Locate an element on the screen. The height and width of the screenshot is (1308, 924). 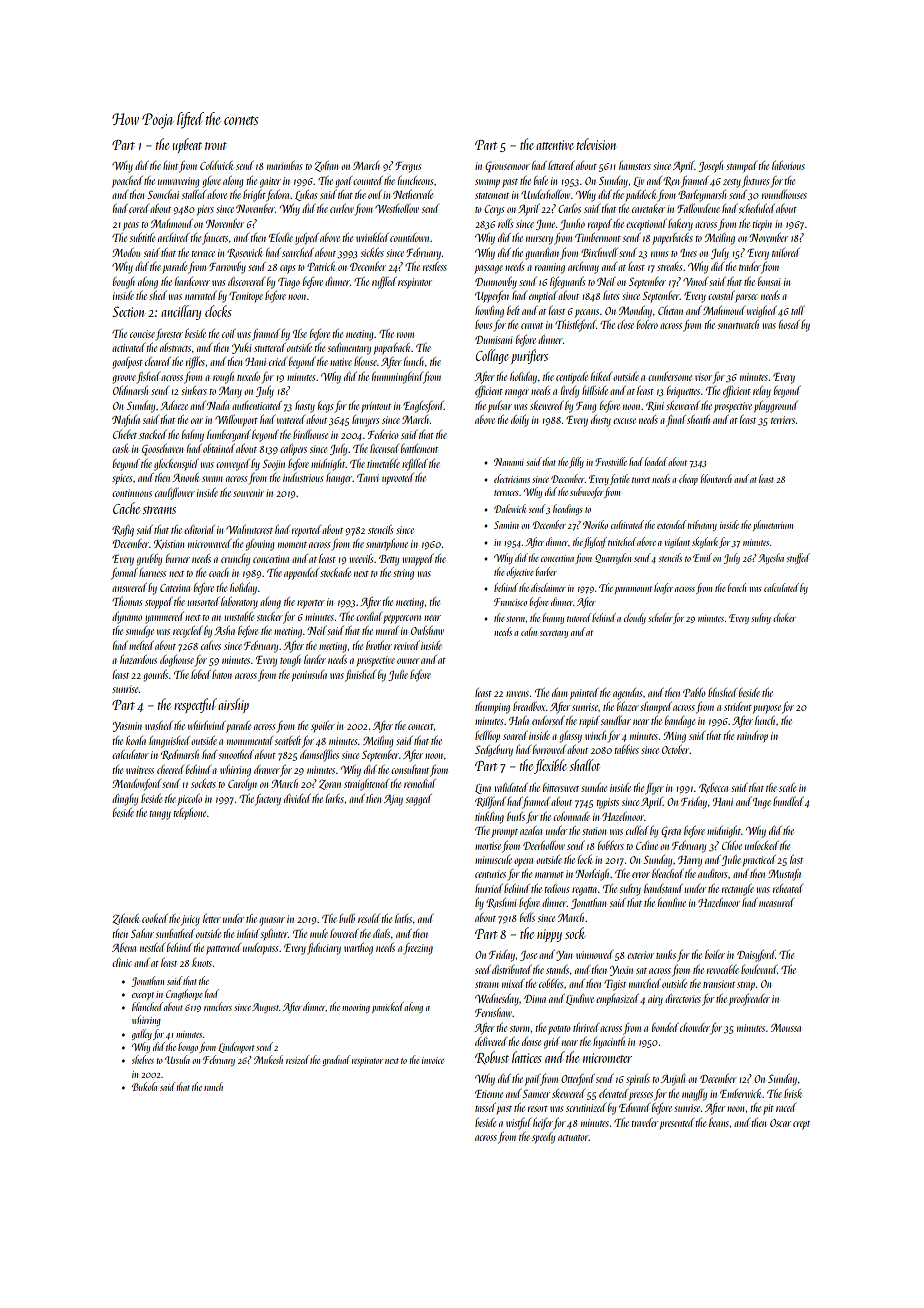
television is located at coordinates (596, 144).
